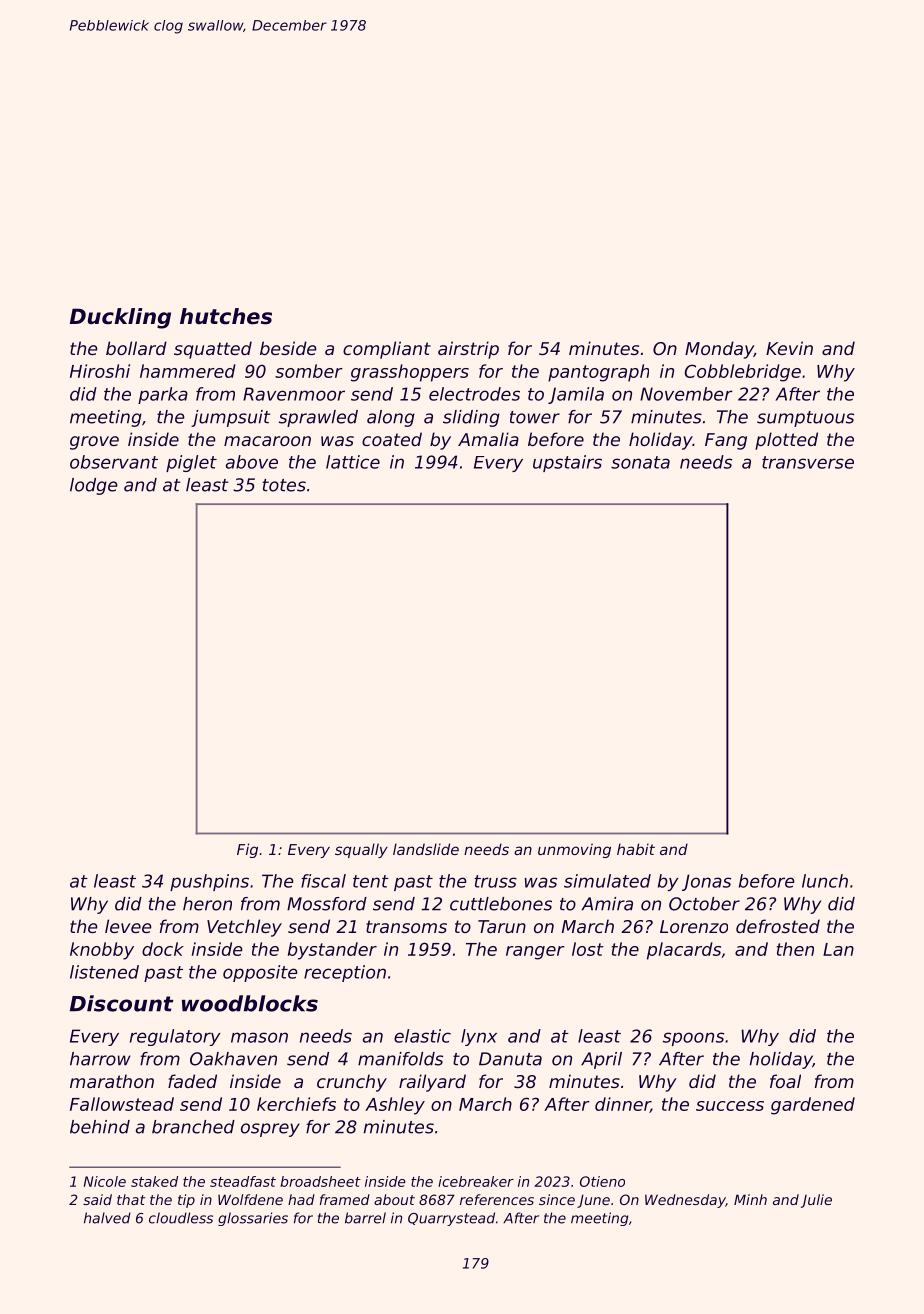 This page has width=924, height=1314. I want to click on cloudless, so click(181, 1218).
